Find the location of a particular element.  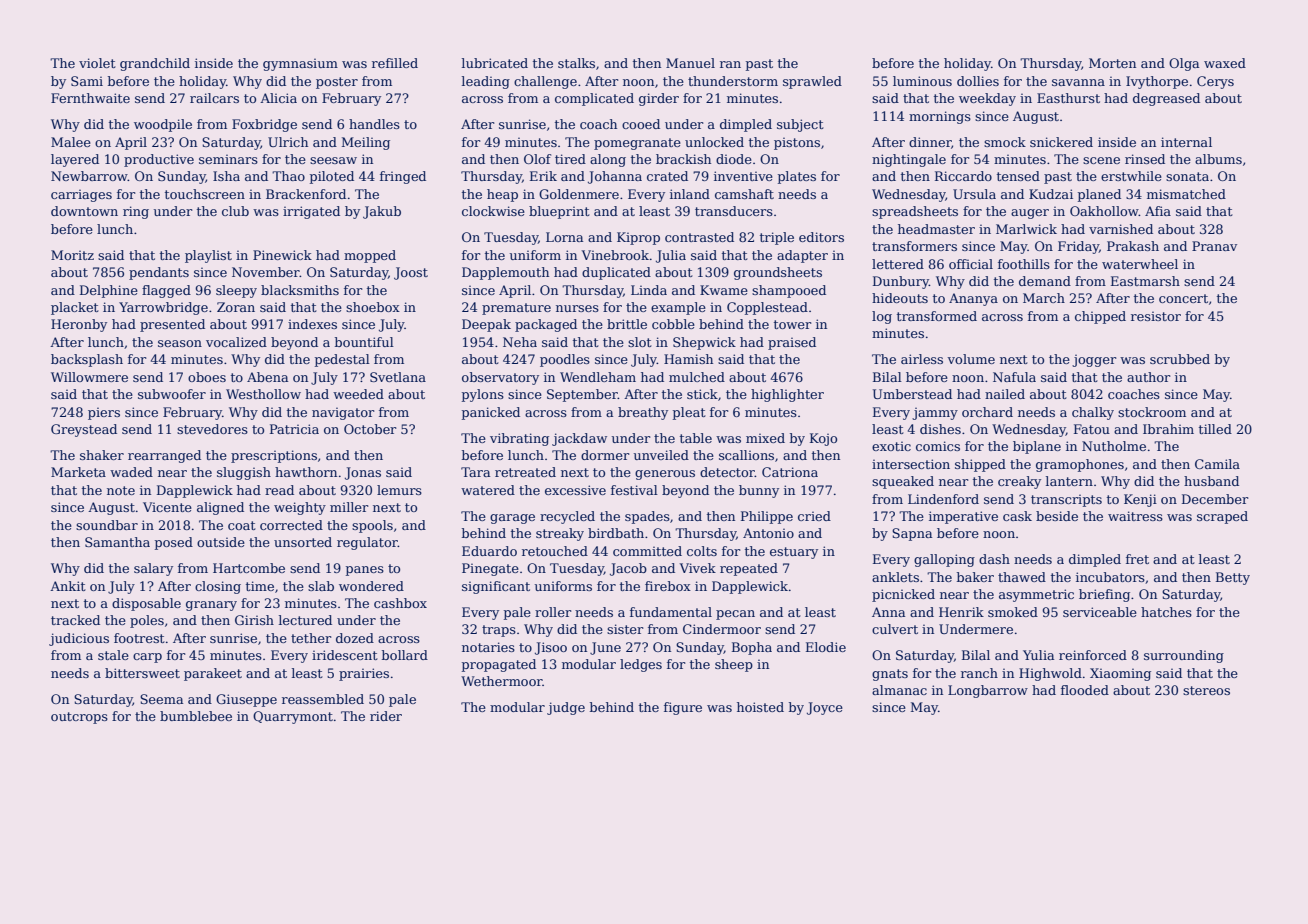

Manuel is located at coordinates (690, 63).
